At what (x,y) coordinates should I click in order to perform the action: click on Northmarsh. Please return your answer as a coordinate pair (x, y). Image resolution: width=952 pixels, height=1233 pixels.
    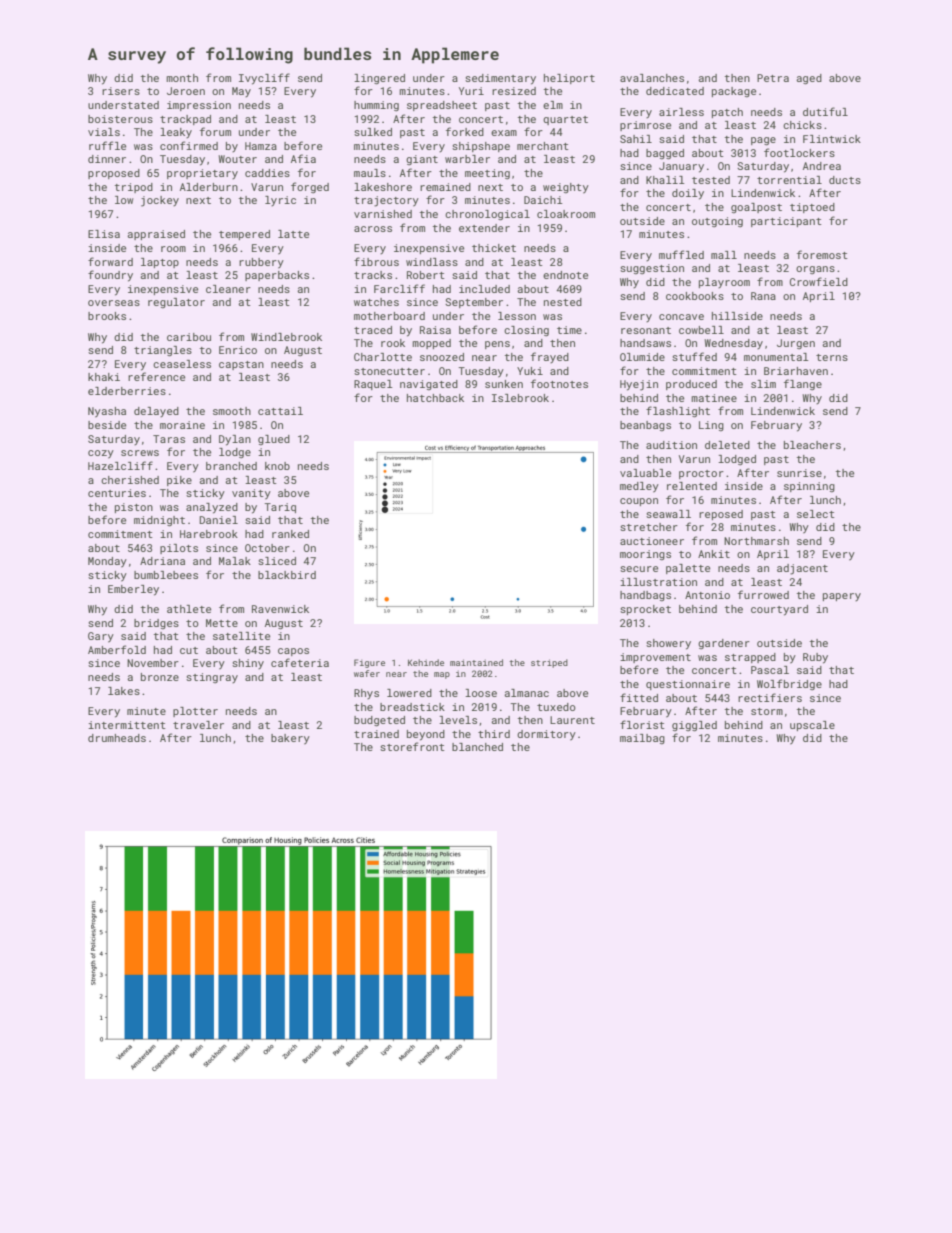
    Looking at the image, I should click on (756, 541).
